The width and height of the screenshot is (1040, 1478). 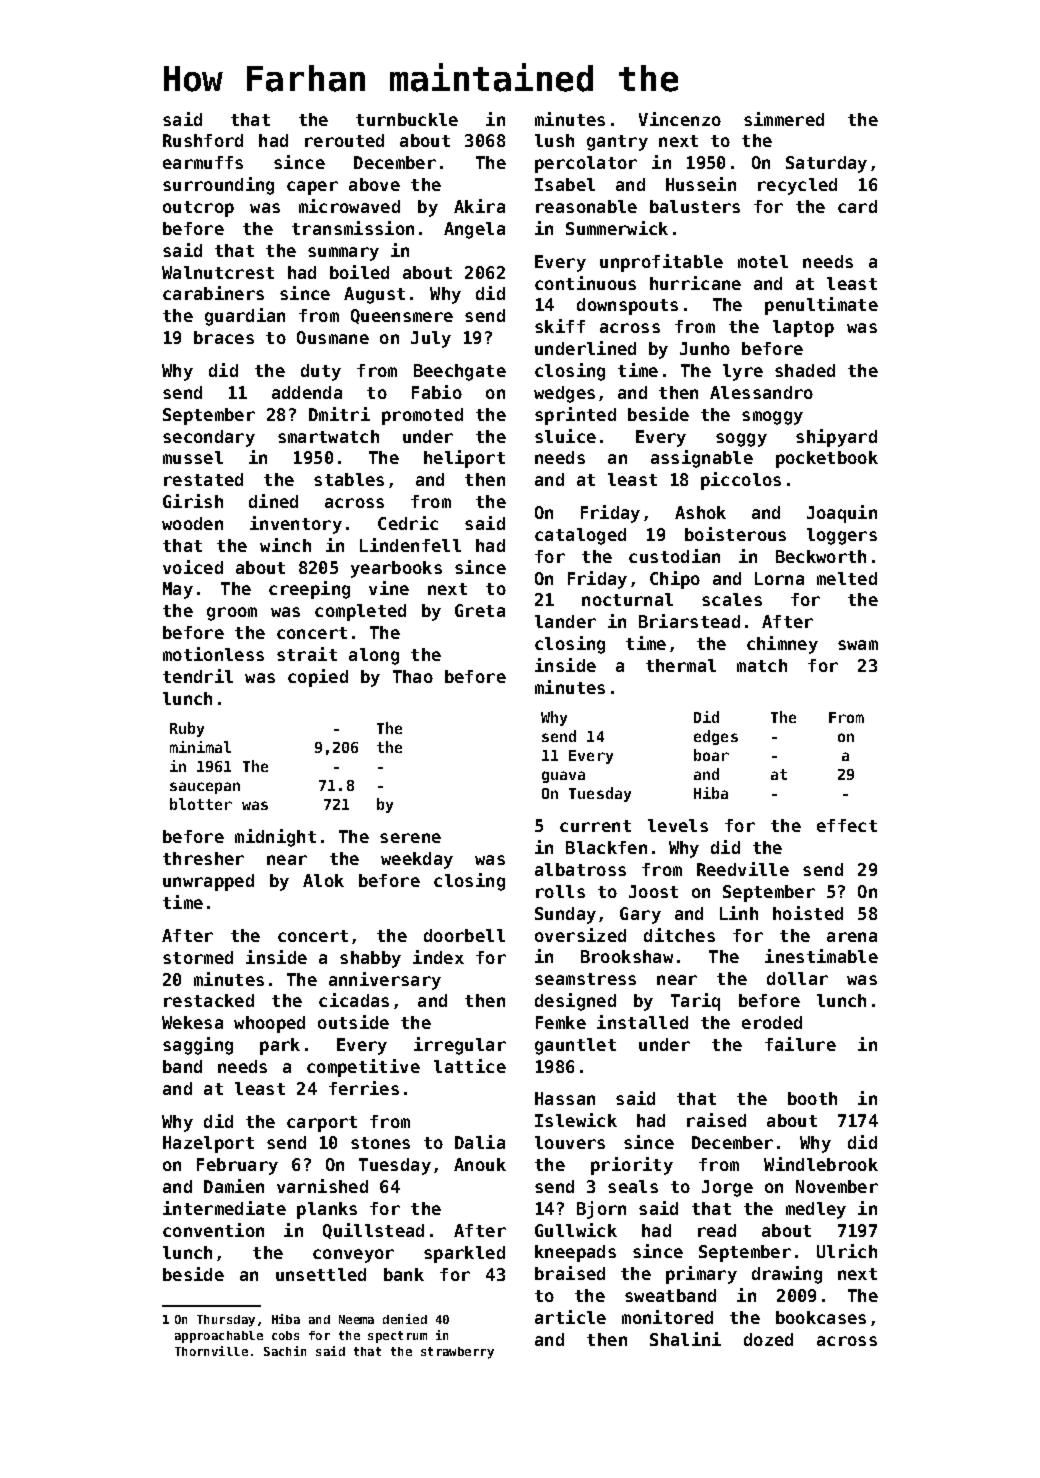 I want to click on Tariq, so click(x=695, y=1002).
